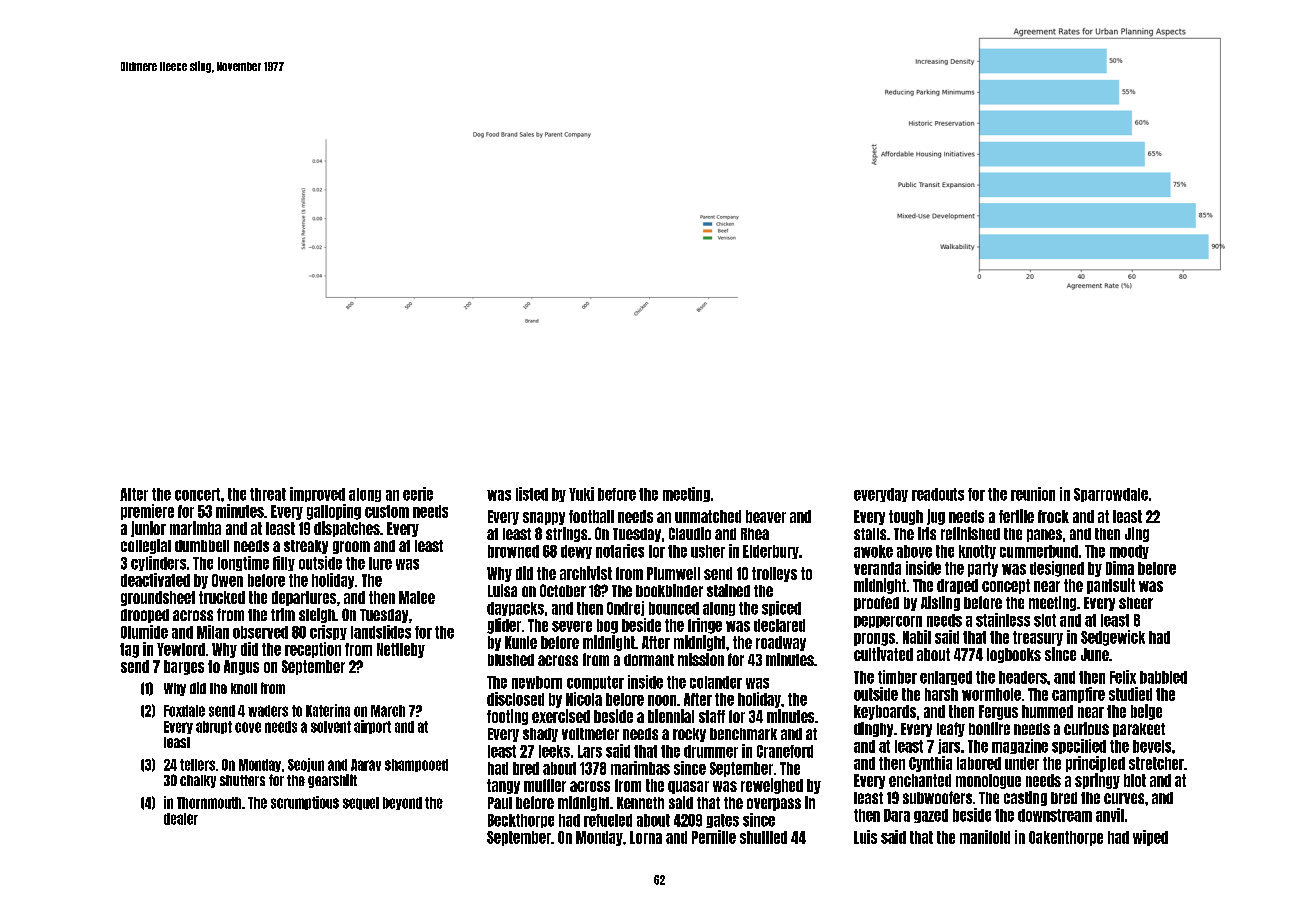  What do you see at coordinates (581, 494) in the document?
I see `Yuki` at bounding box center [581, 494].
